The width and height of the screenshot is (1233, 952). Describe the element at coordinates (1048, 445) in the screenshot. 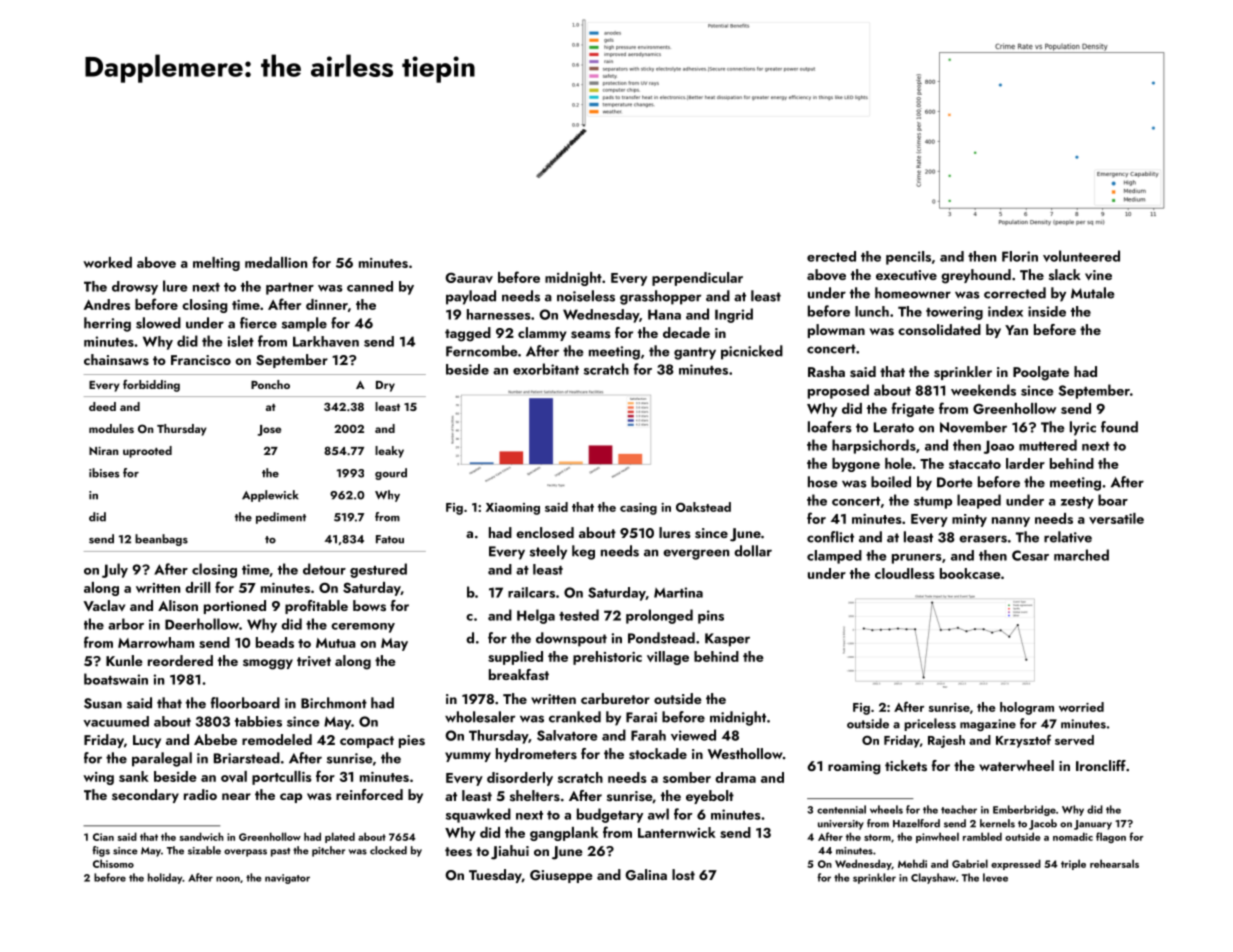

I see `muttered` at that location.
